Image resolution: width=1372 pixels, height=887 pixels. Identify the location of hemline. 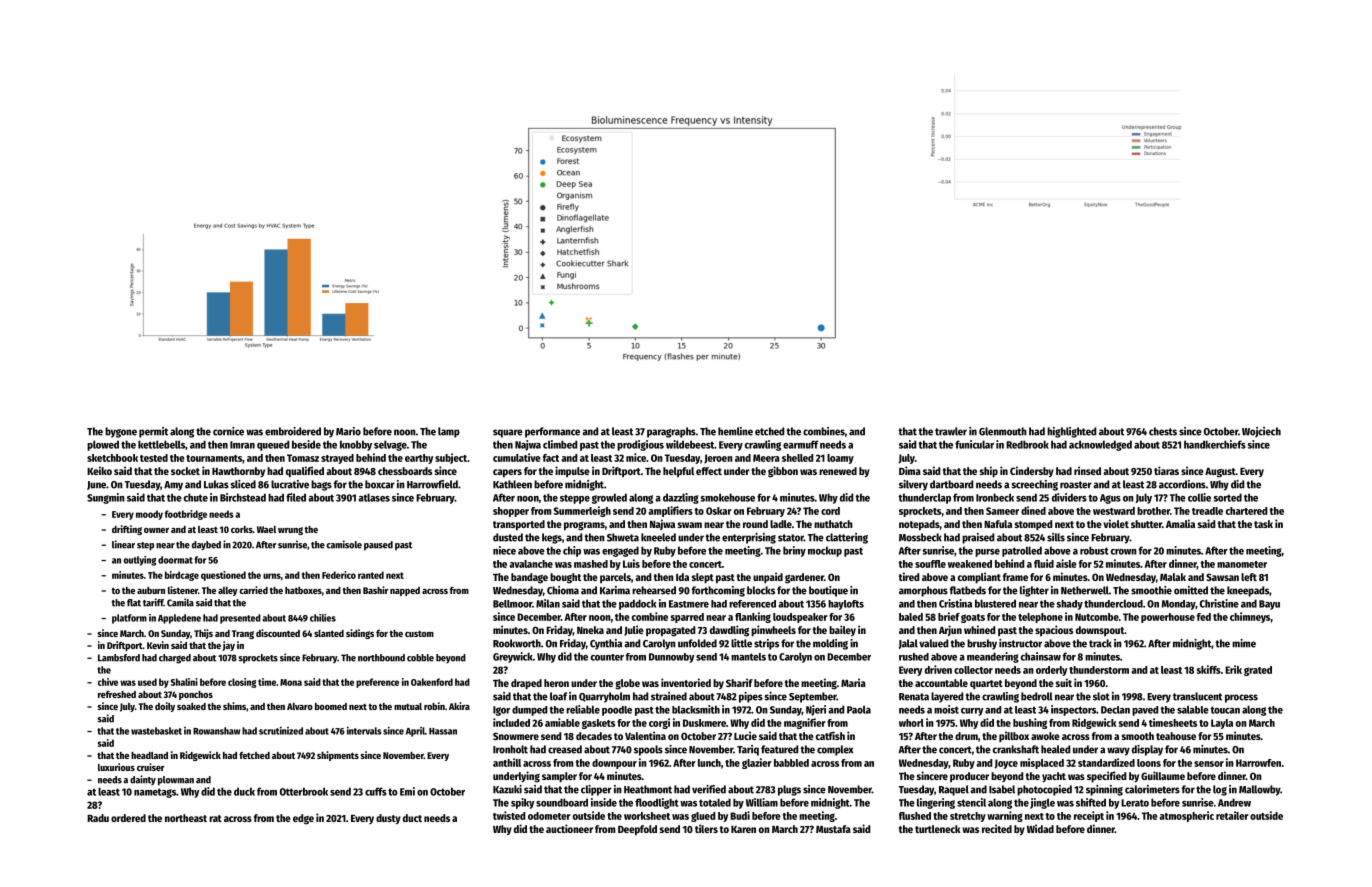
(735, 431).
